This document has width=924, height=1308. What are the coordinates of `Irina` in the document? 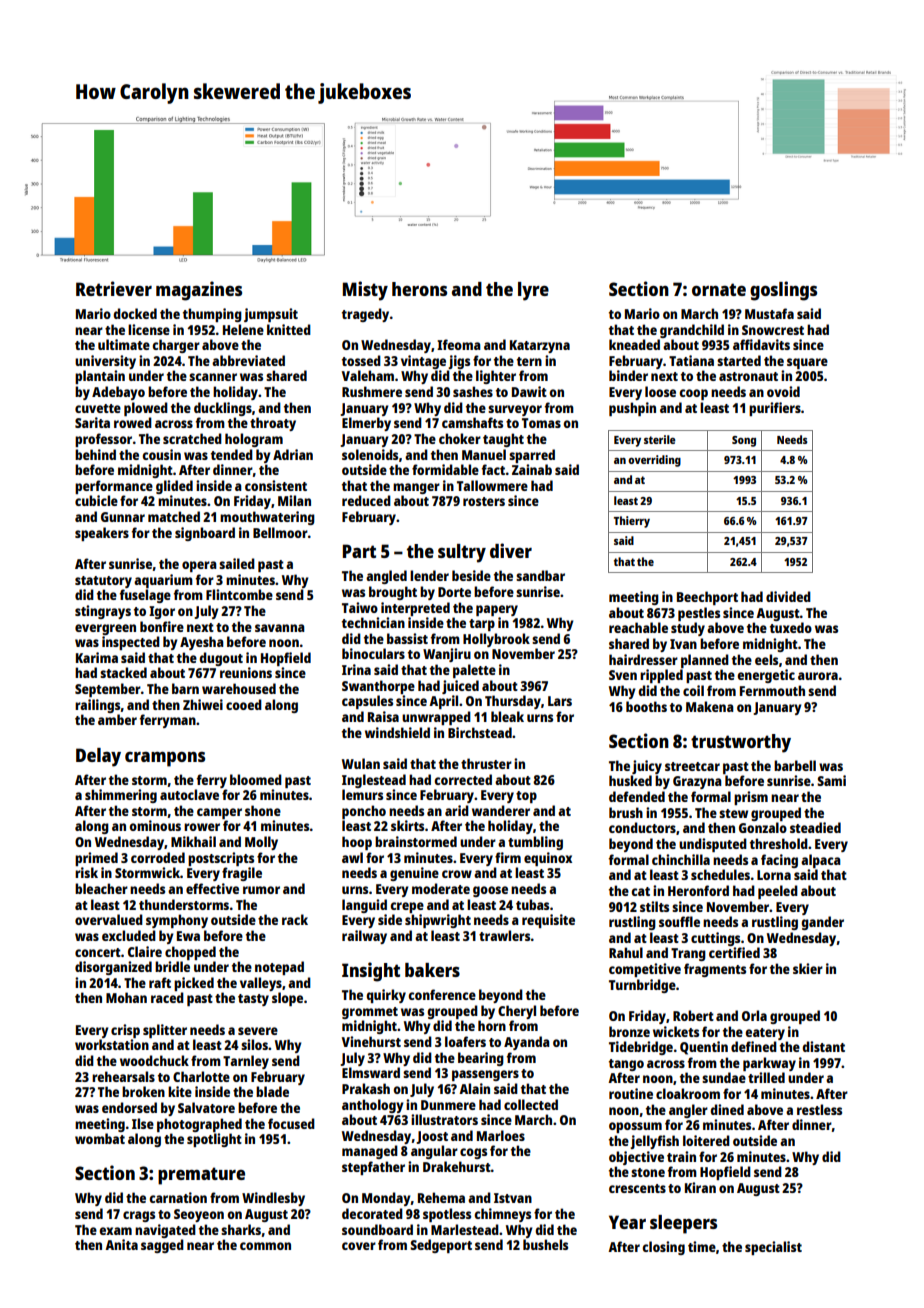 It's located at (356, 669).
